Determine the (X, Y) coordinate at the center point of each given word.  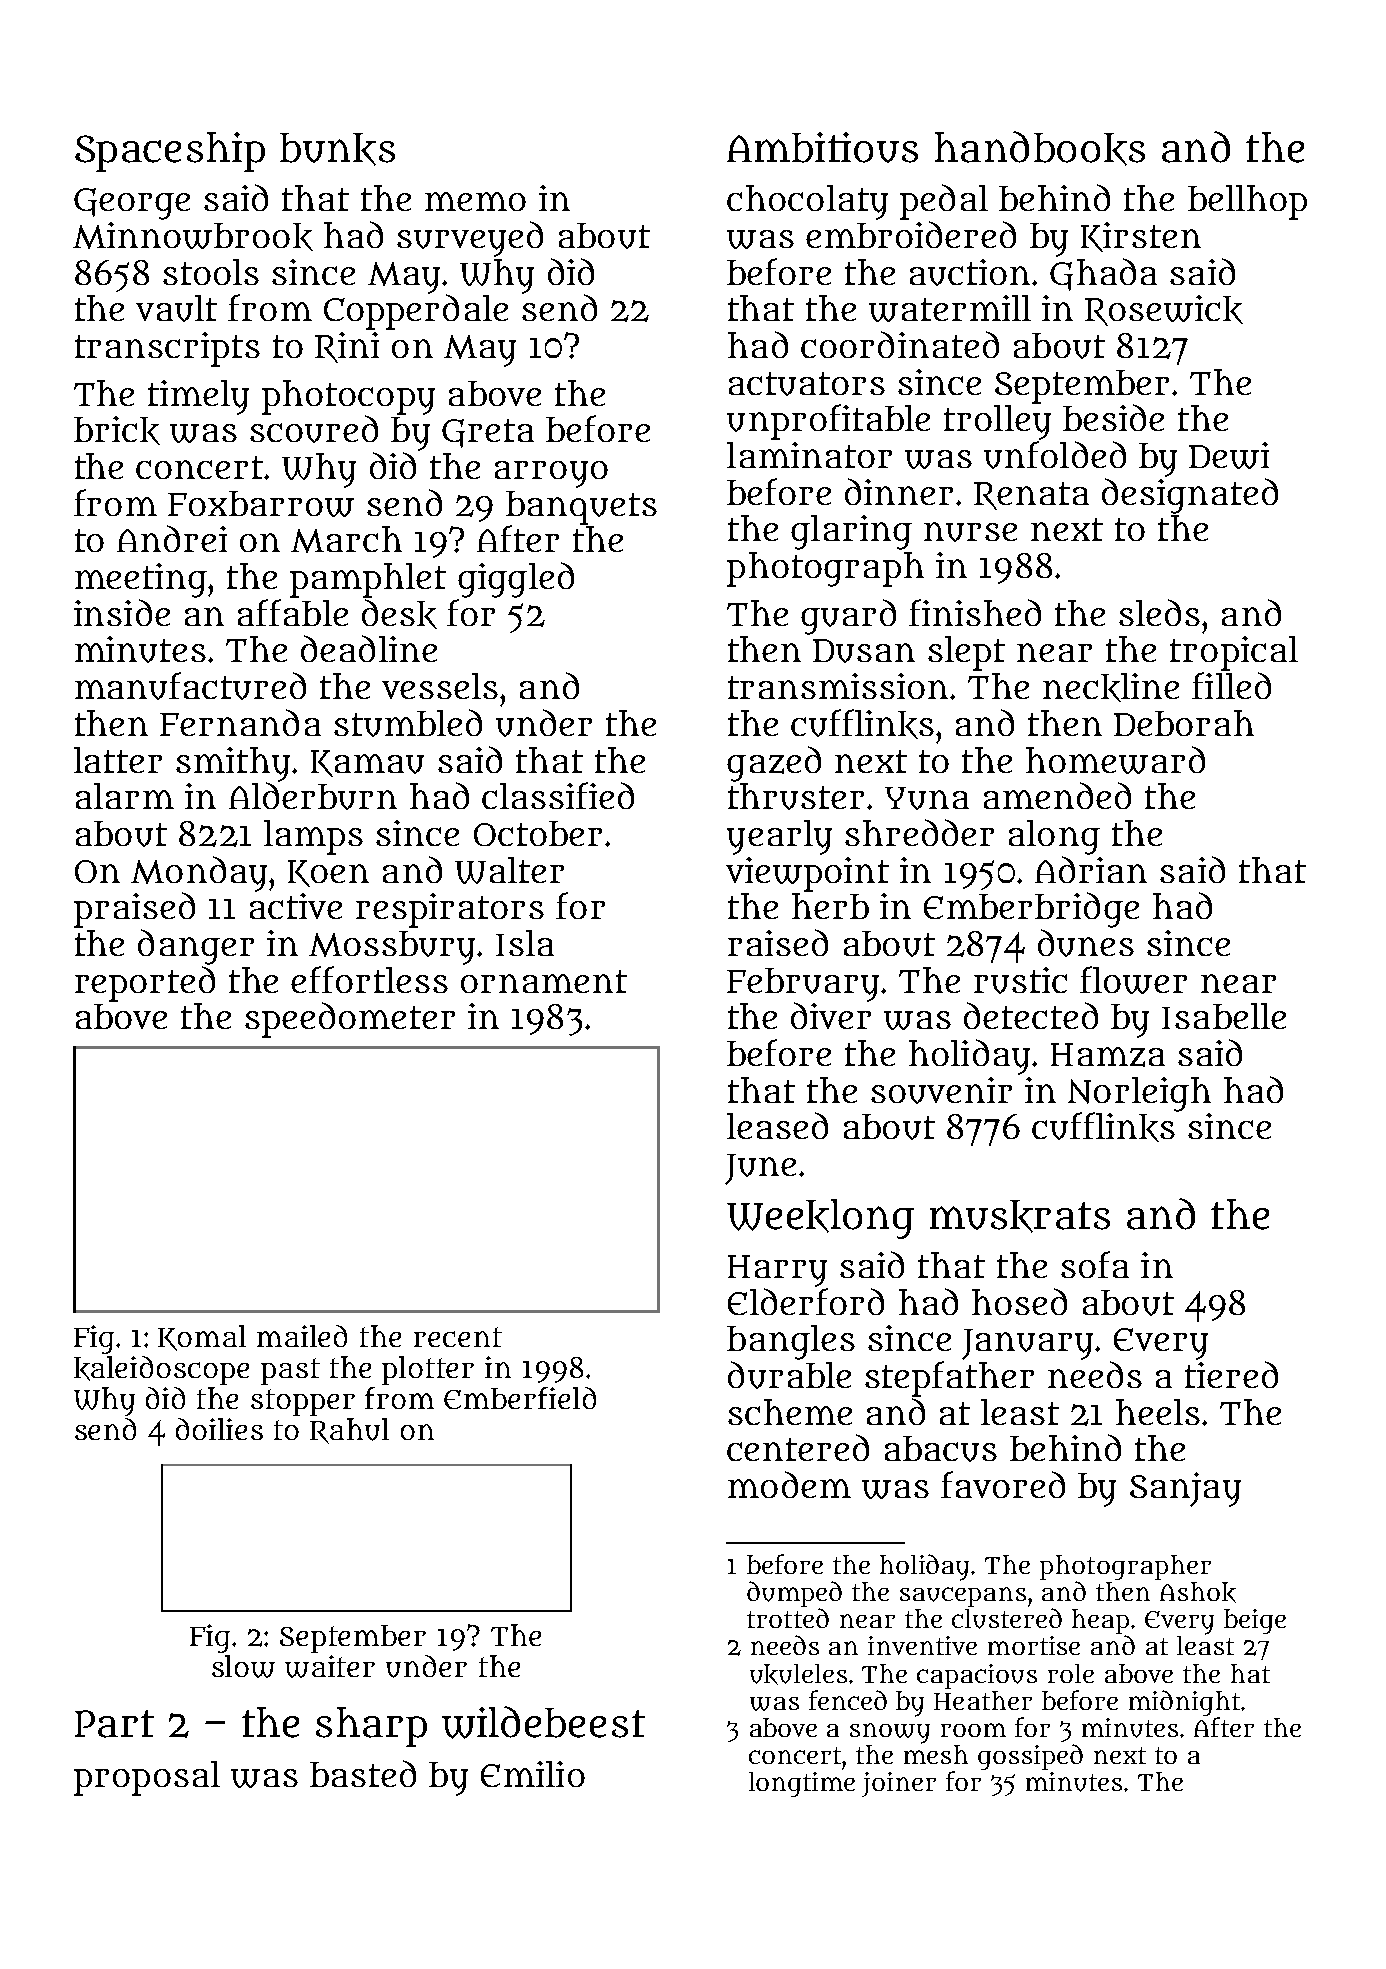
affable (293, 612)
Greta (488, 433)
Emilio (533, 1774)
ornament (544, 981)
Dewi (1229, 455)
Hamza (1108, 1055)
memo (475, 201)
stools (211, 272)
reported (145, 984)
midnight (1184, 1703)
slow (243, 1666)
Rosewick (1164, 310)
